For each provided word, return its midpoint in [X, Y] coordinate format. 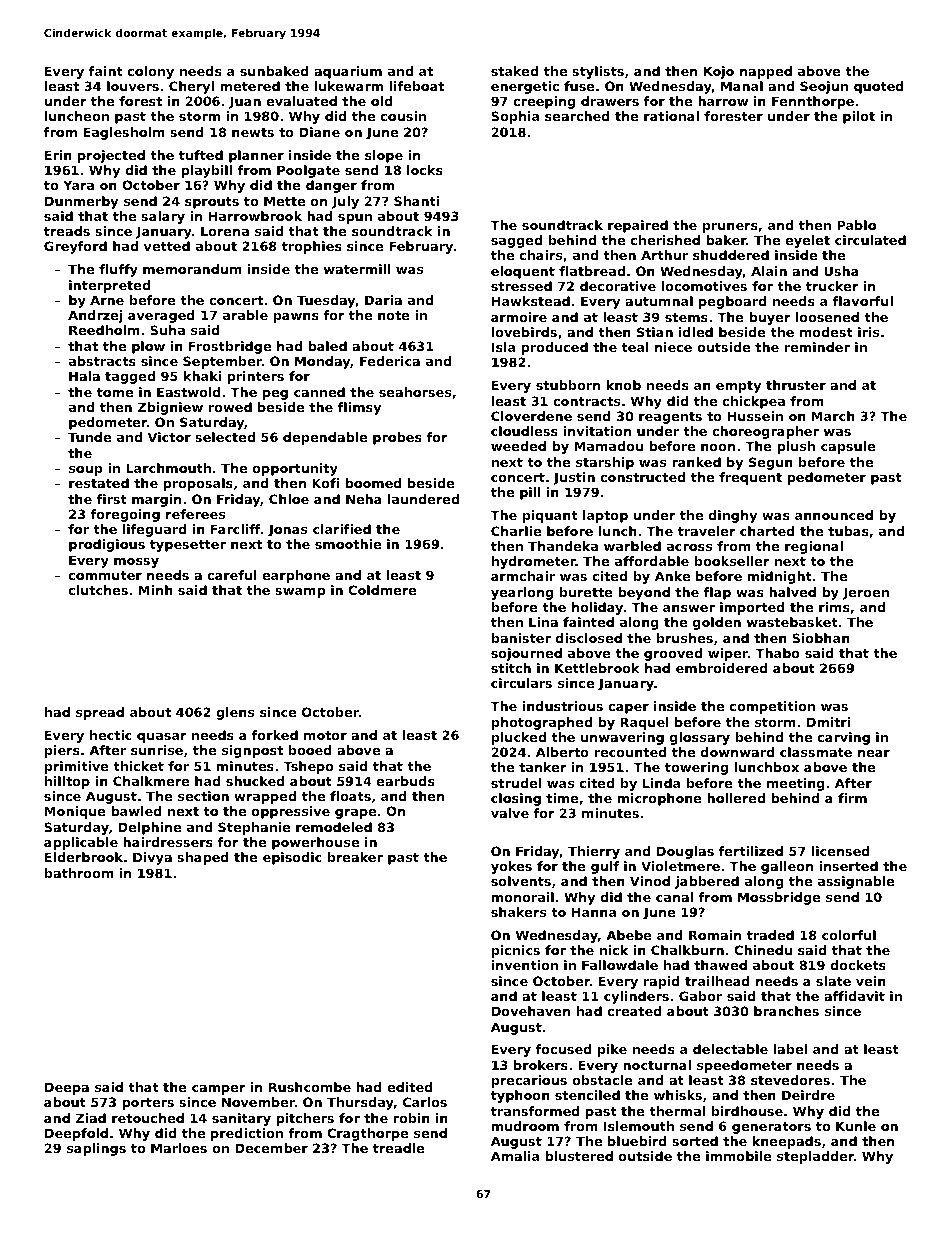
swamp [300, 593]
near [874, 753]
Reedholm [104, 330]
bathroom [79, 873]
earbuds [406, 781]
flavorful [863, 301]
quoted [879, 87]
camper [219, 1090]
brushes [685, 638]
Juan [245, 102]
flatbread [592, 271]
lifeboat [417, 86]
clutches [98, 590]
